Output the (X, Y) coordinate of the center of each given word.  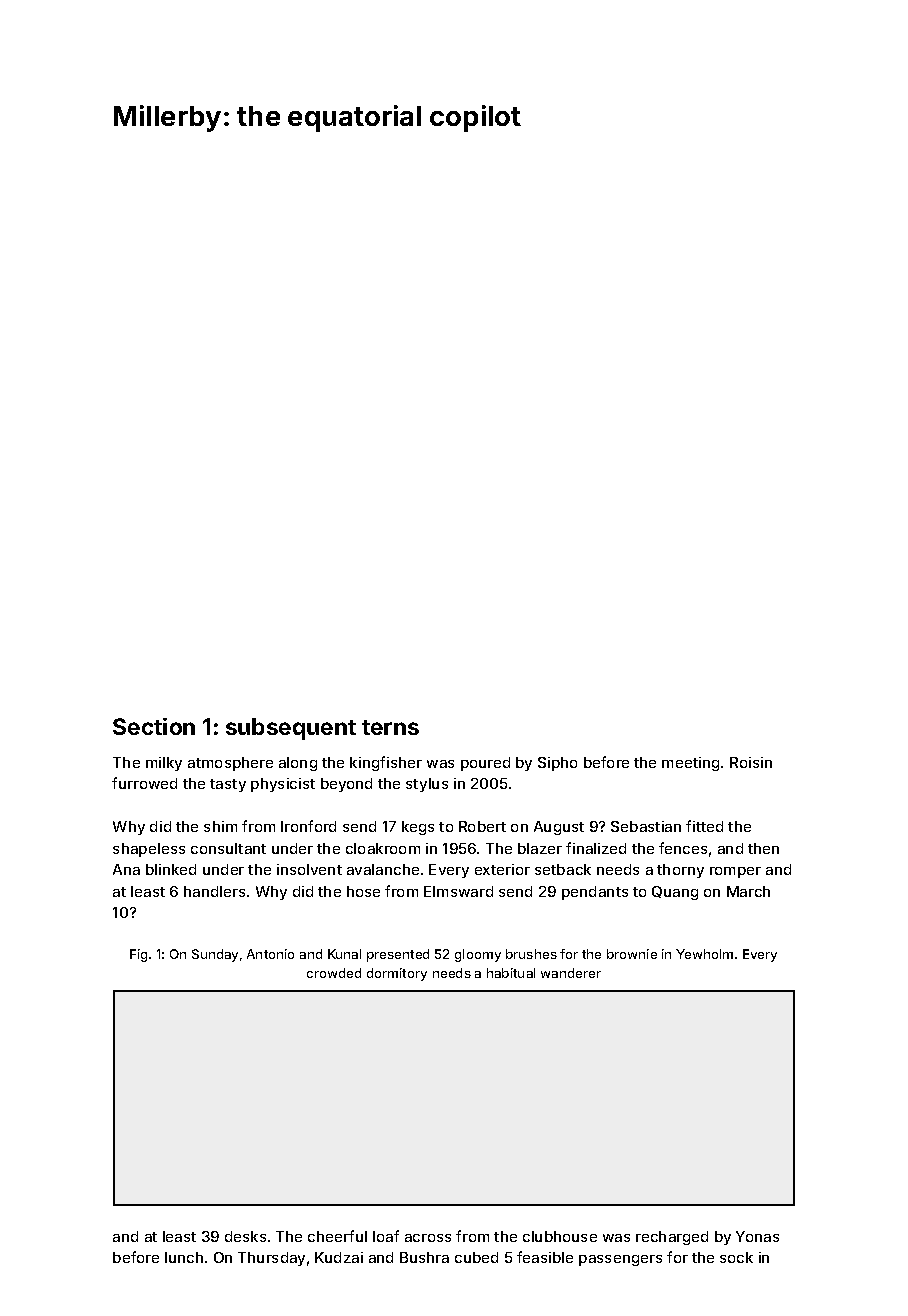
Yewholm (704, 954)
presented (398, 955)
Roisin (751, 762)
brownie (632, 954)
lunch (184, 1257)
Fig (138, 955)
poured (485, 764)
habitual (511, 973)
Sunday (215, 955)
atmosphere (230, 764)
